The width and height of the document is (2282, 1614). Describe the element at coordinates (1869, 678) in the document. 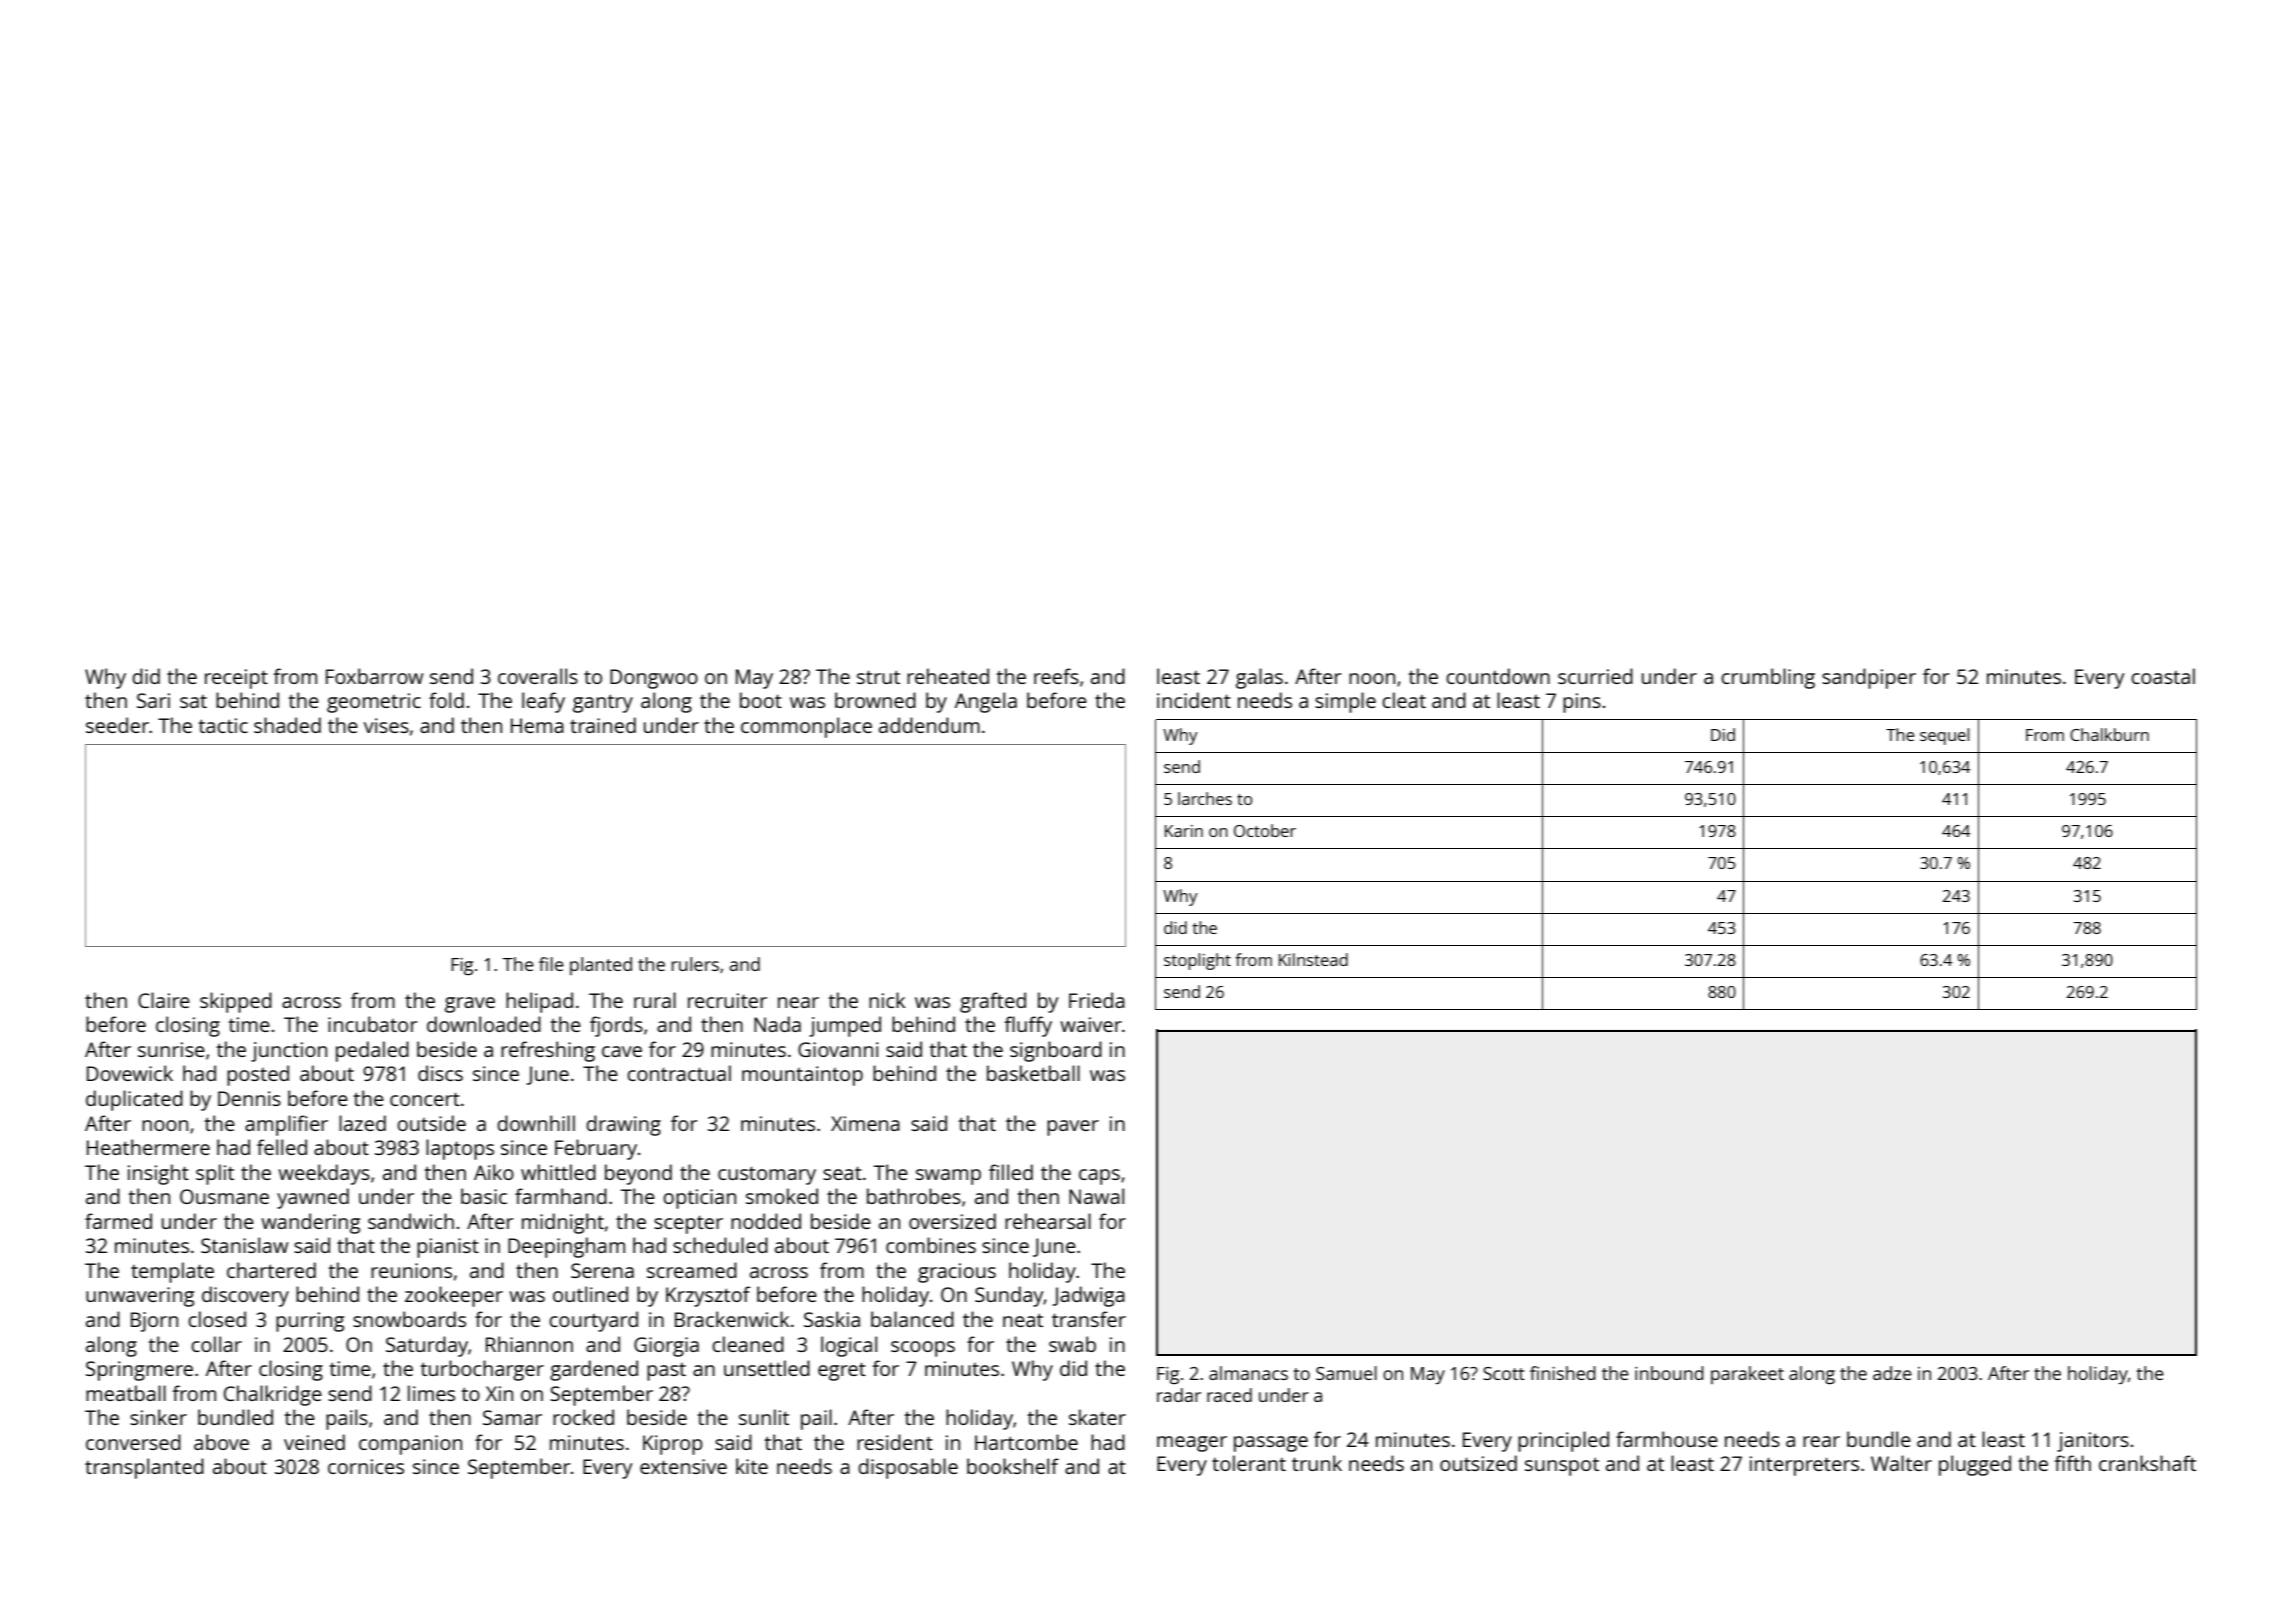

I see `sandpiper` at that location.
